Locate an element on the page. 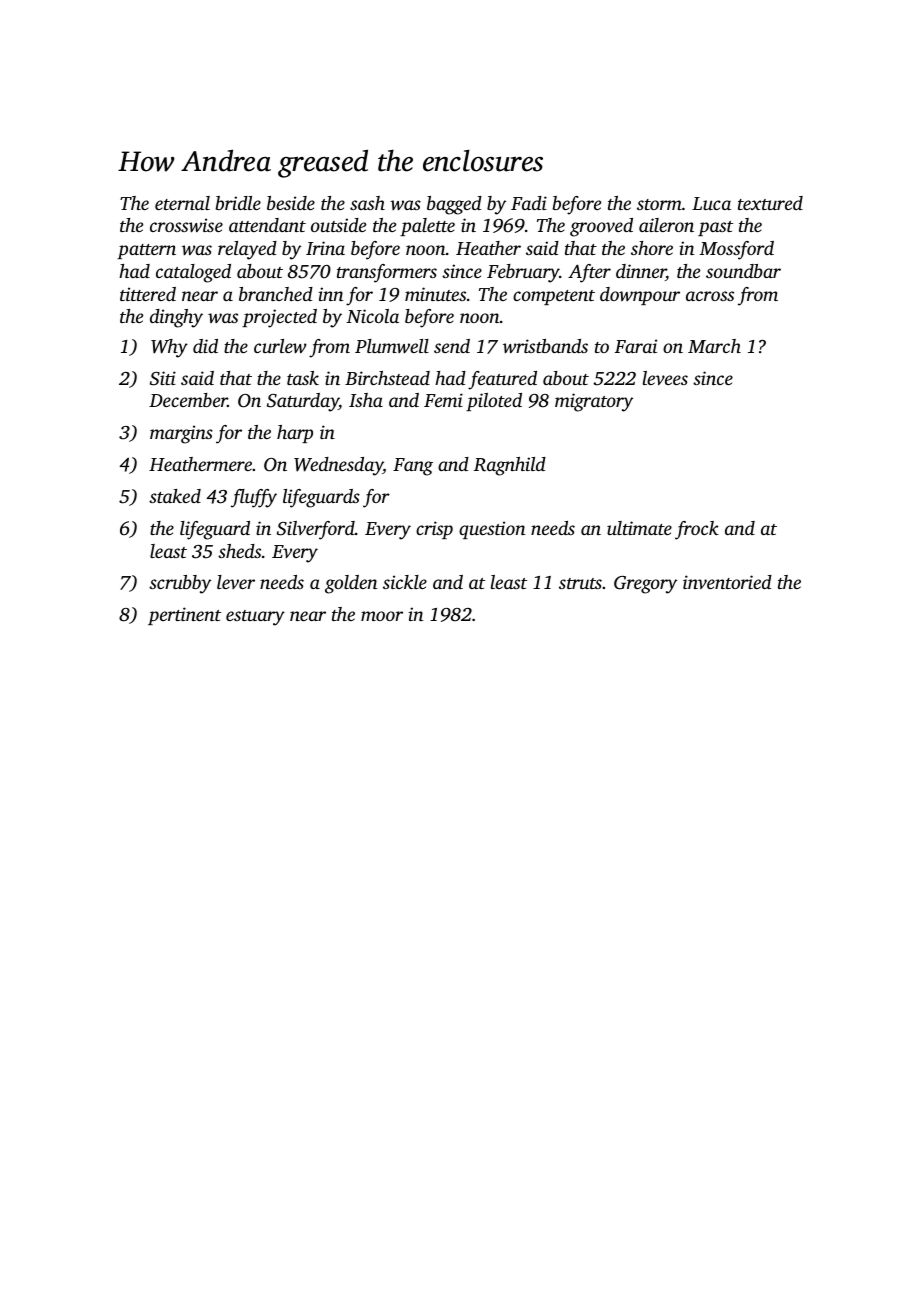 This page has height=1311, width=924. eternal is located at coordinates (182, 203).
